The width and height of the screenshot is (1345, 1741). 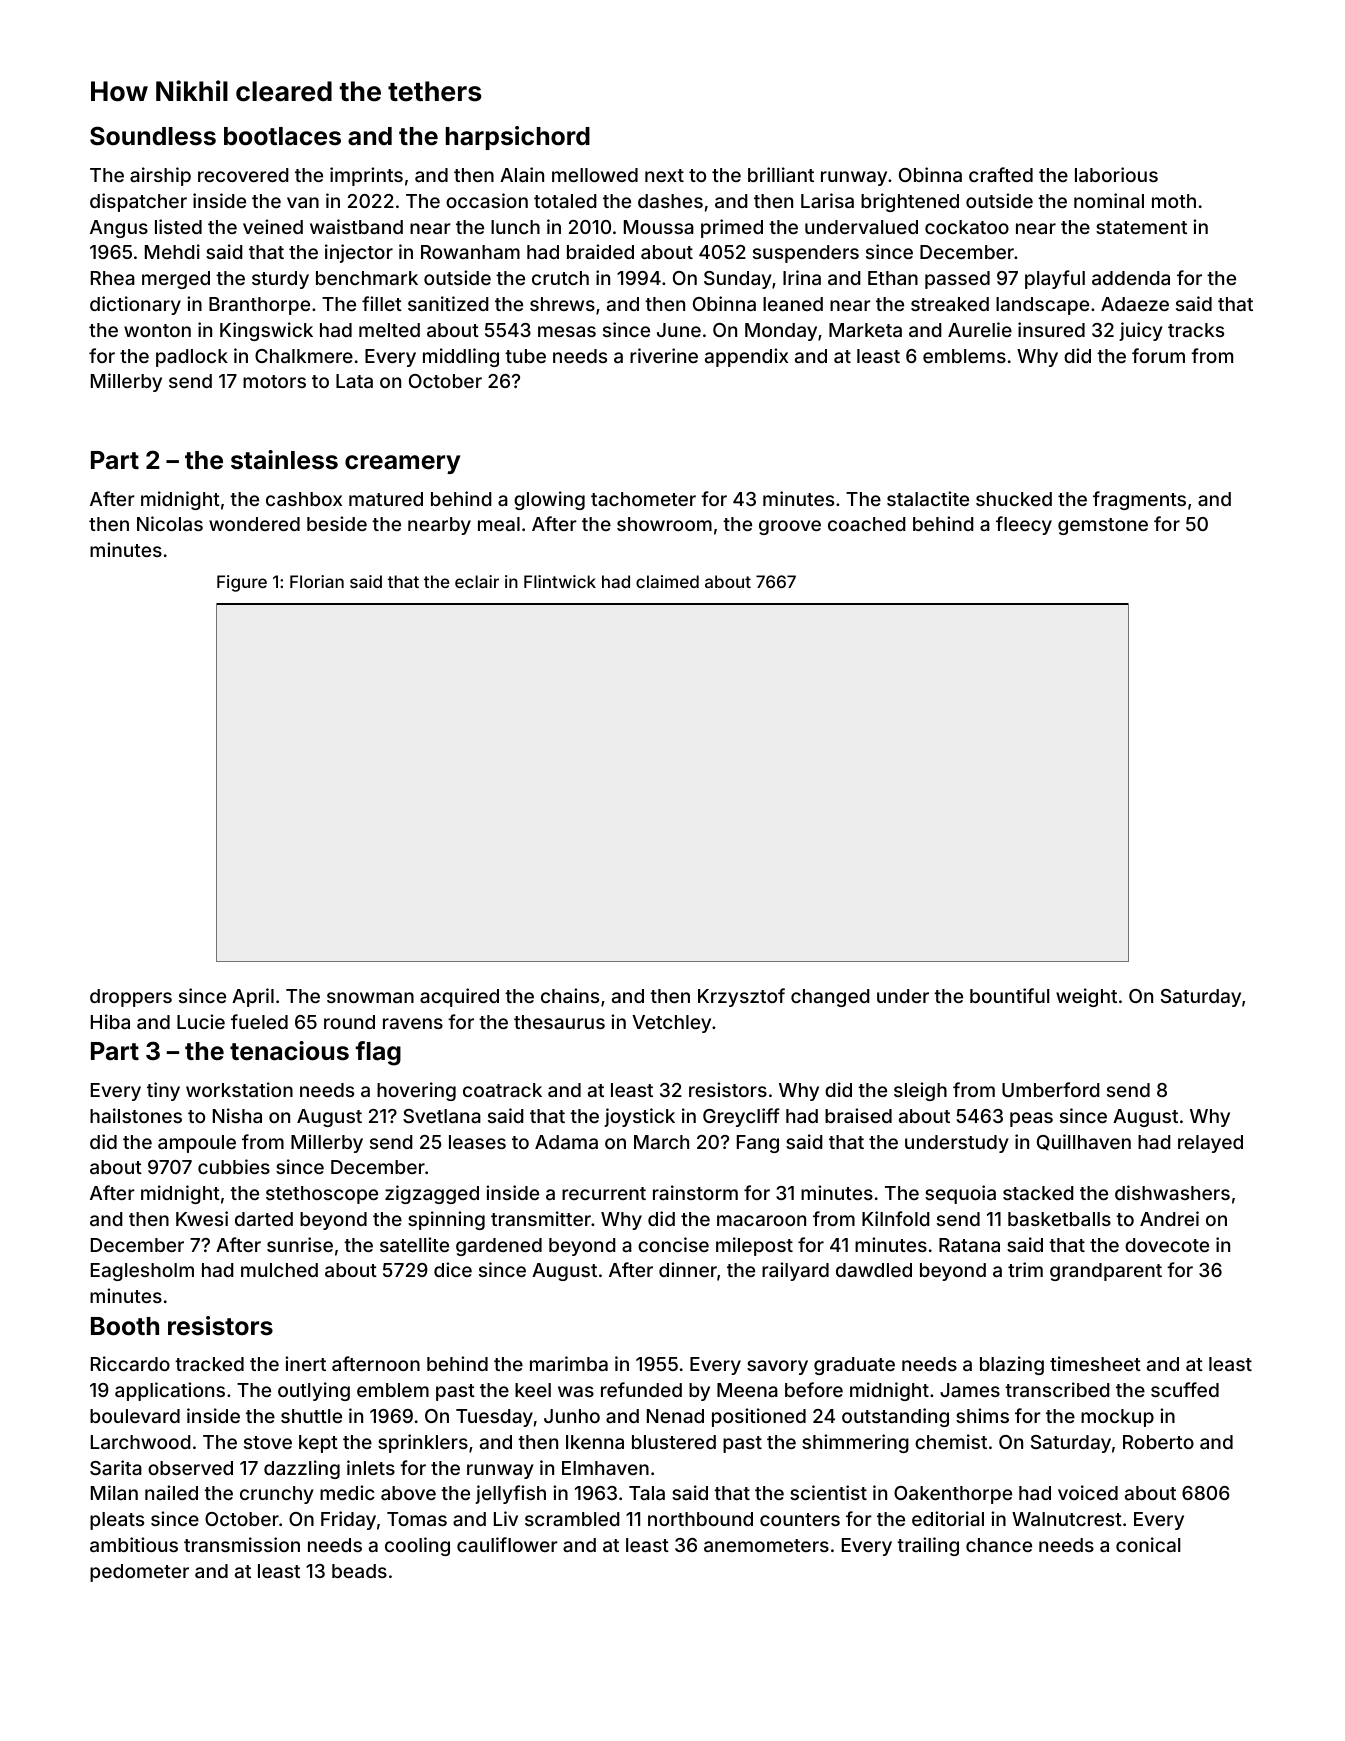 I want to click on bootlaces, so click(x=282, y=136).
